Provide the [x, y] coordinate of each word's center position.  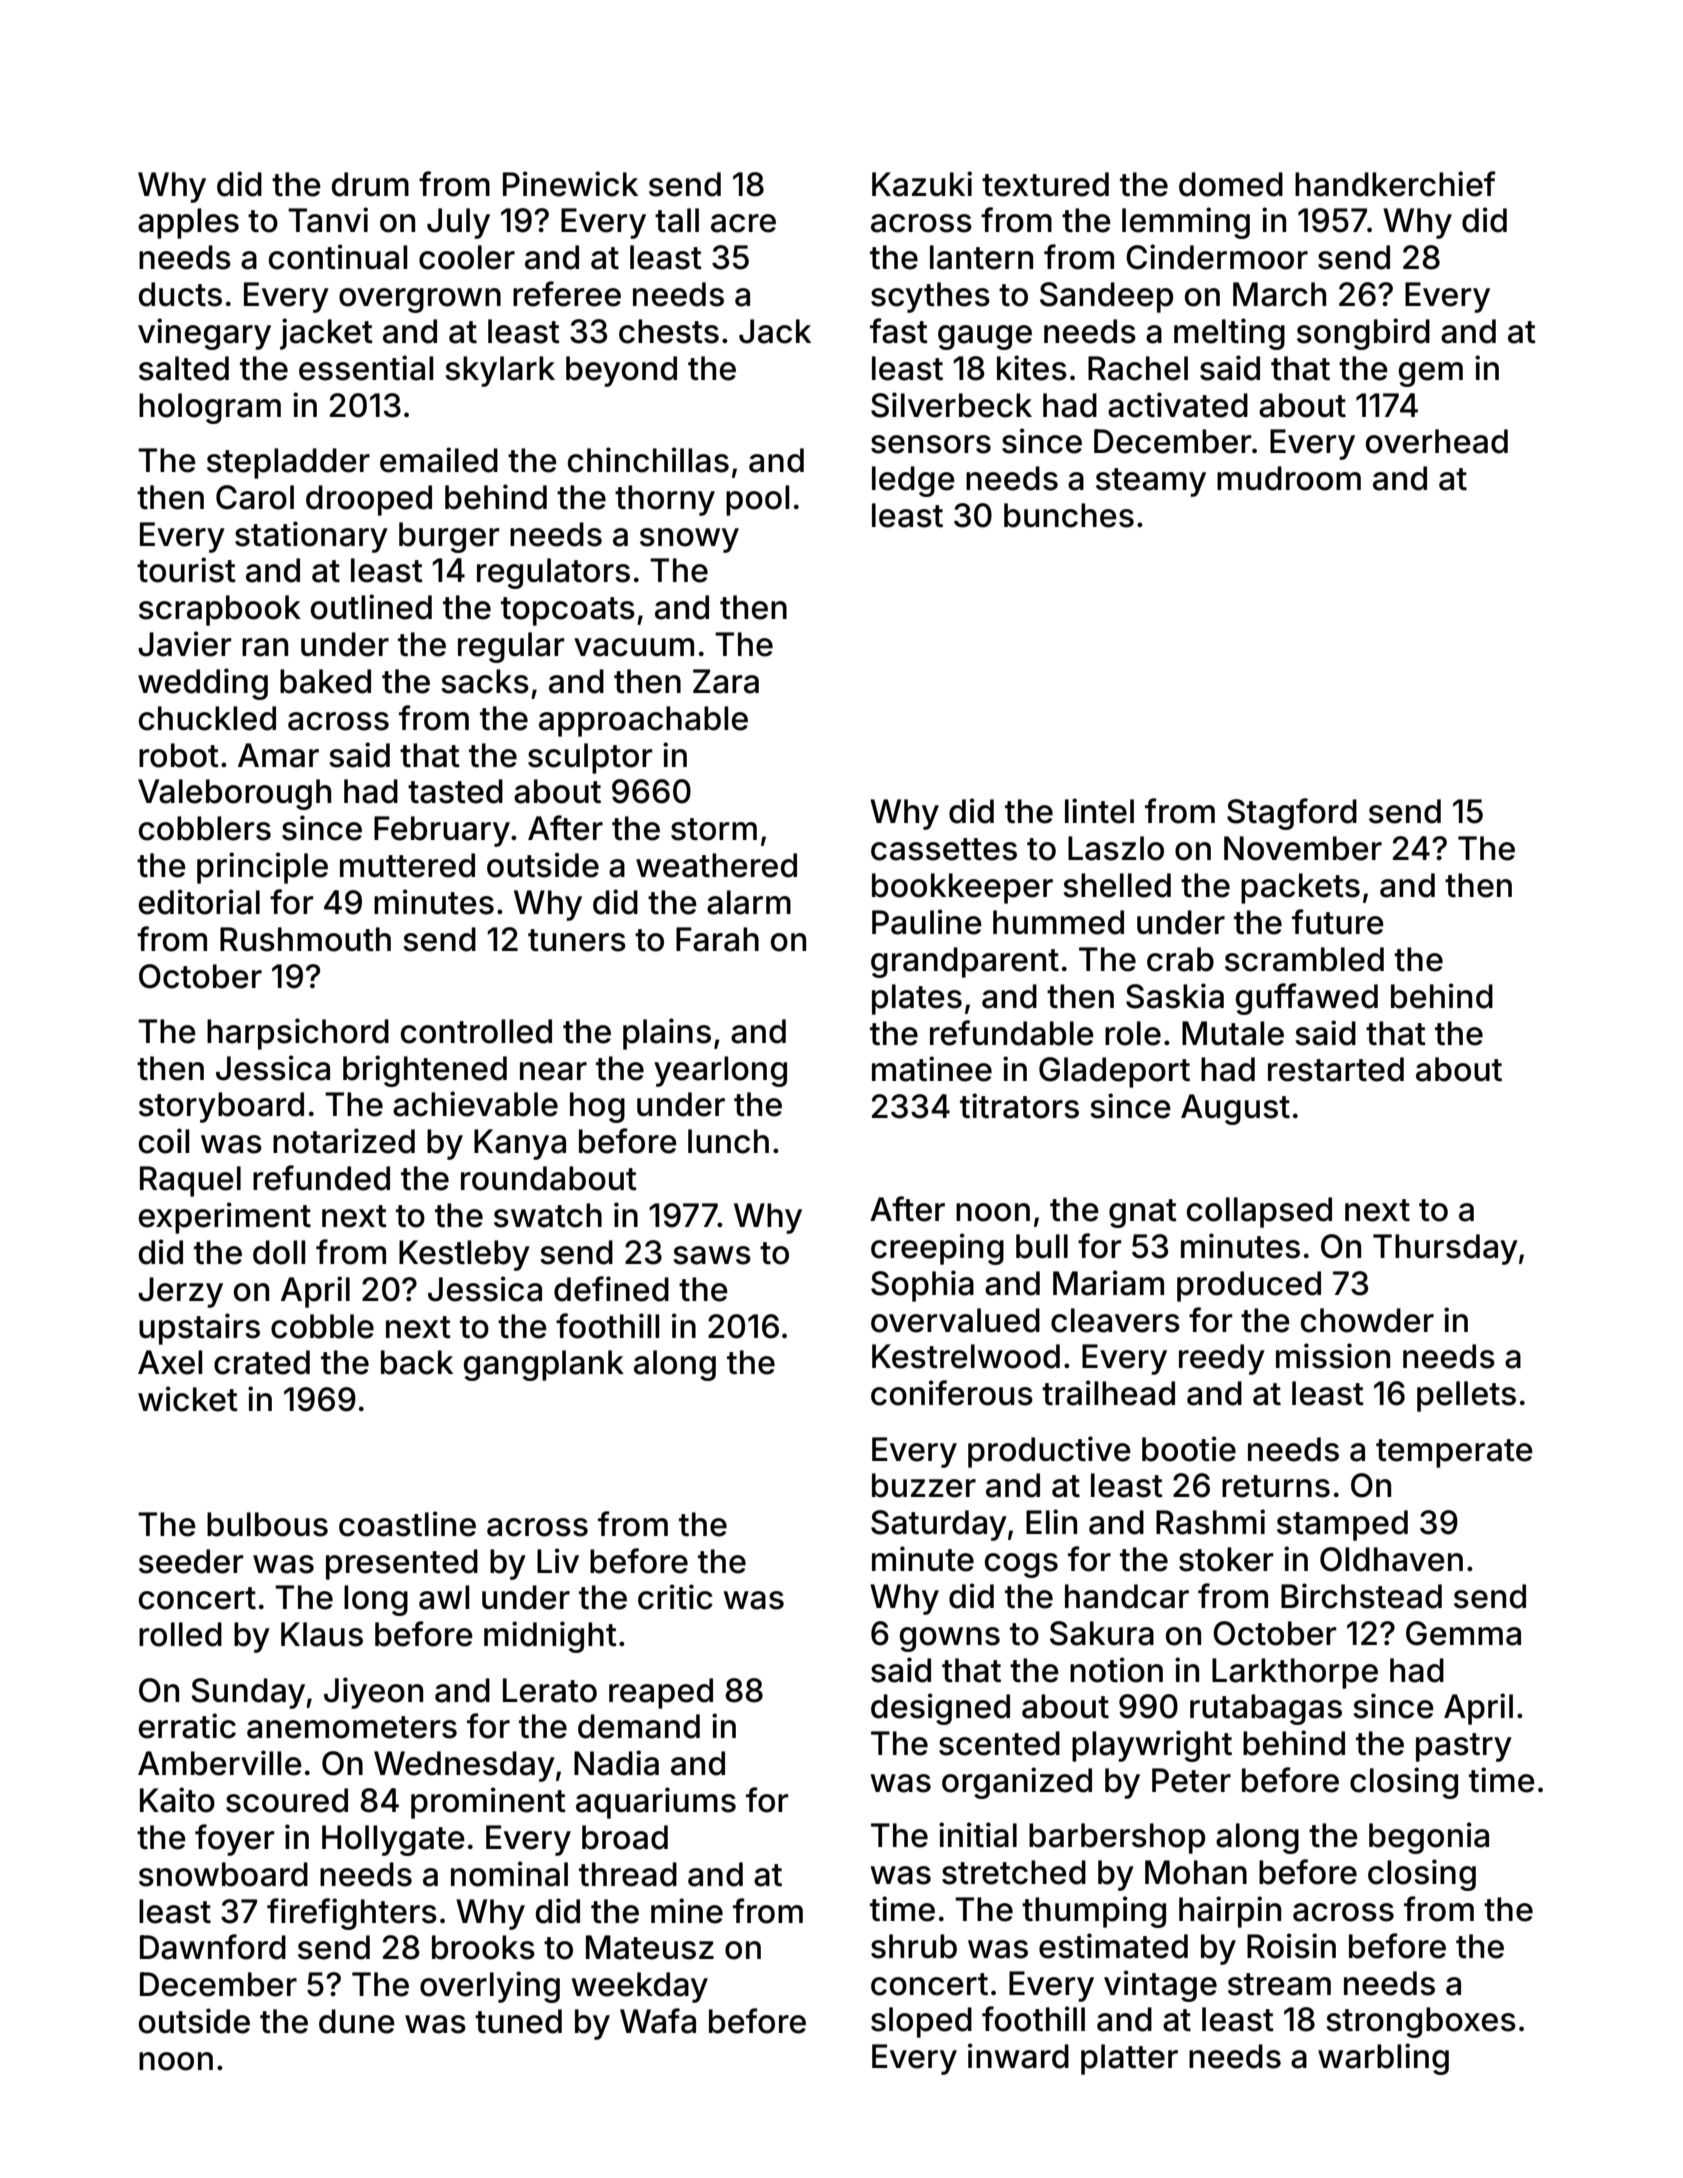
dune [357, 2021]
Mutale [1233, 1033]
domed [1231, 184]
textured [1045, 184]
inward [1018, 2056]
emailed [439, 460]
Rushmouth [305, 939]
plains [667, 1034]
